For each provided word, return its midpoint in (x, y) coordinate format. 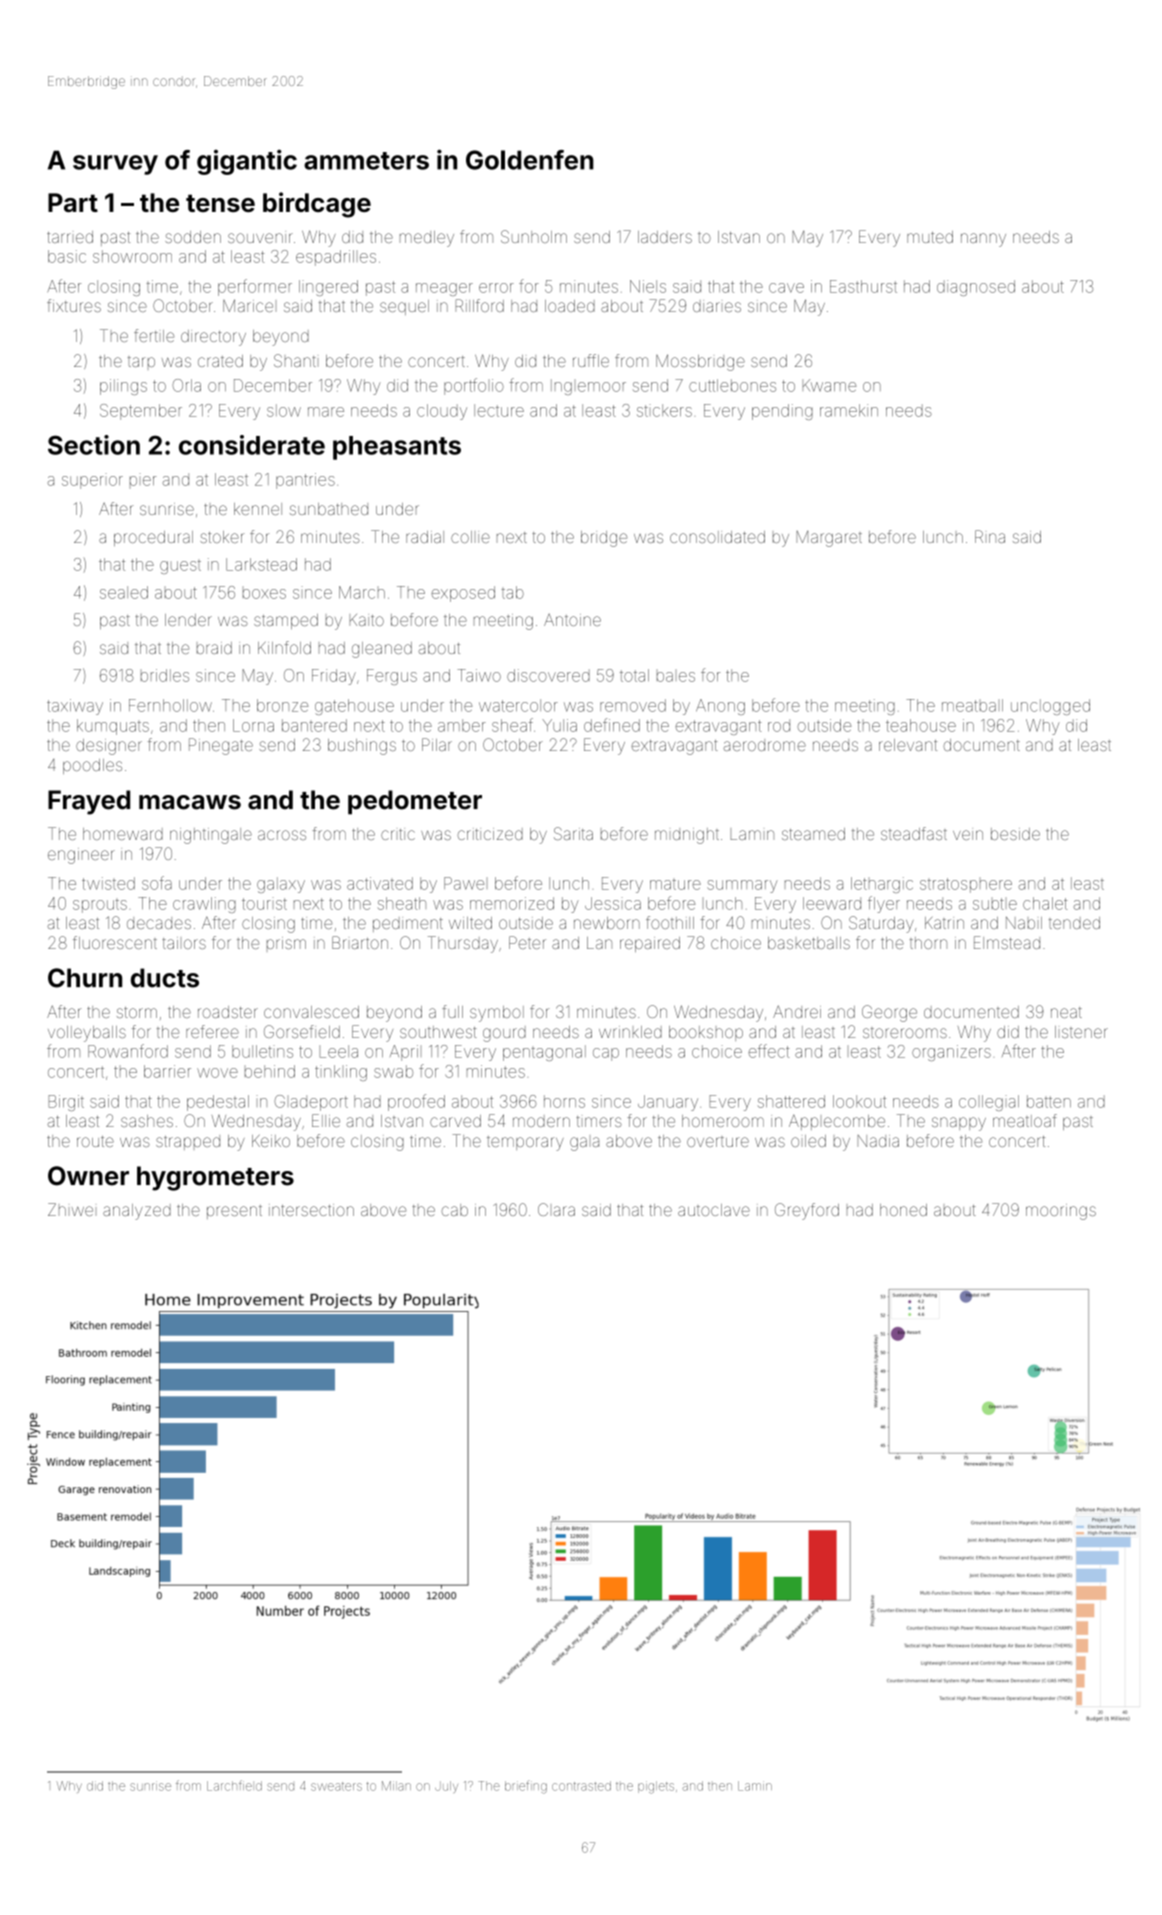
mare (326, 412)
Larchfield (234, 1785)
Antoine (572, 620)
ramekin (849, 410)
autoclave (714, 1210)
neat (1066, 1012)
